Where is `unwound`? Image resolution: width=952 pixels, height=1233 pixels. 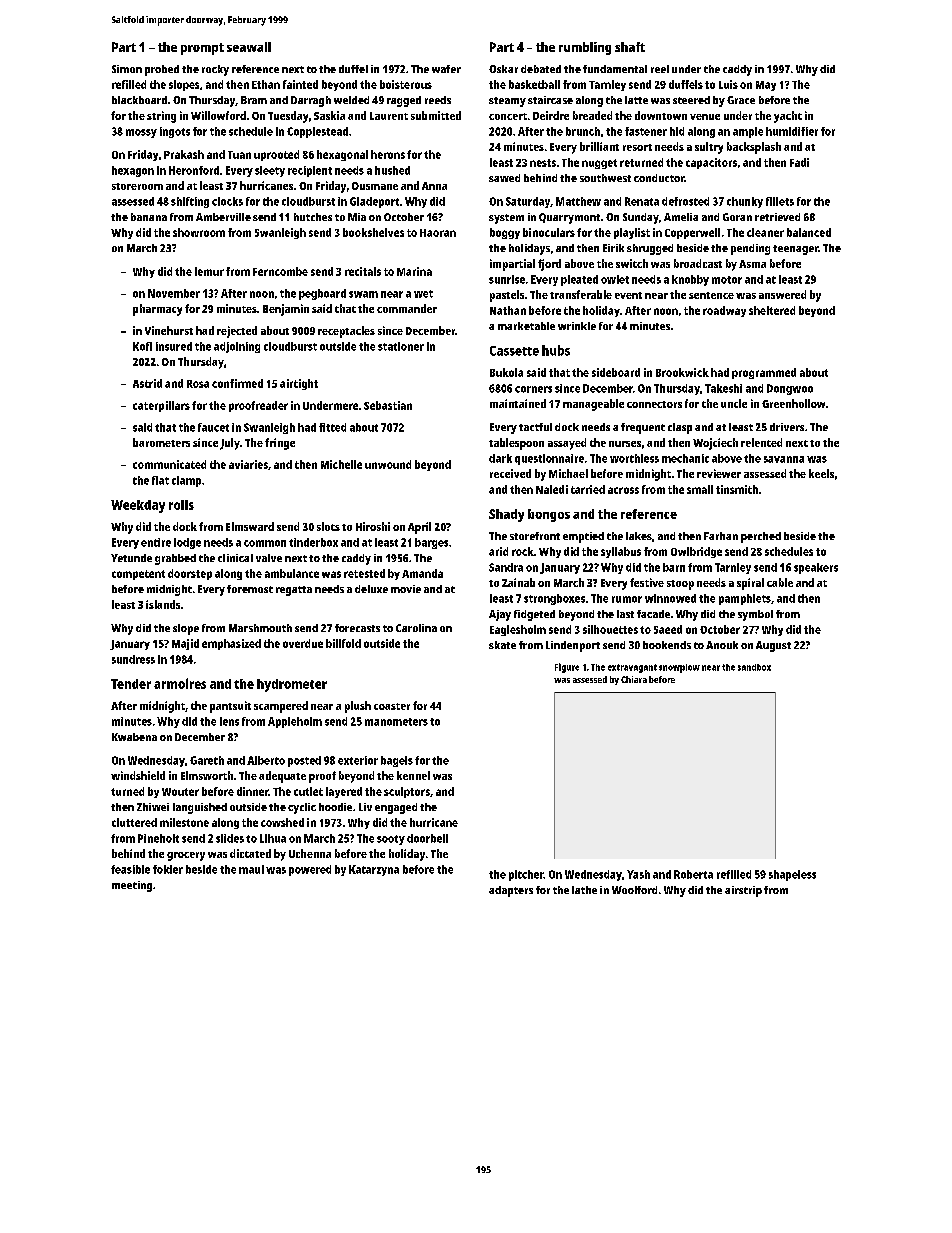
unwound is located at coordinates (388, 464).
